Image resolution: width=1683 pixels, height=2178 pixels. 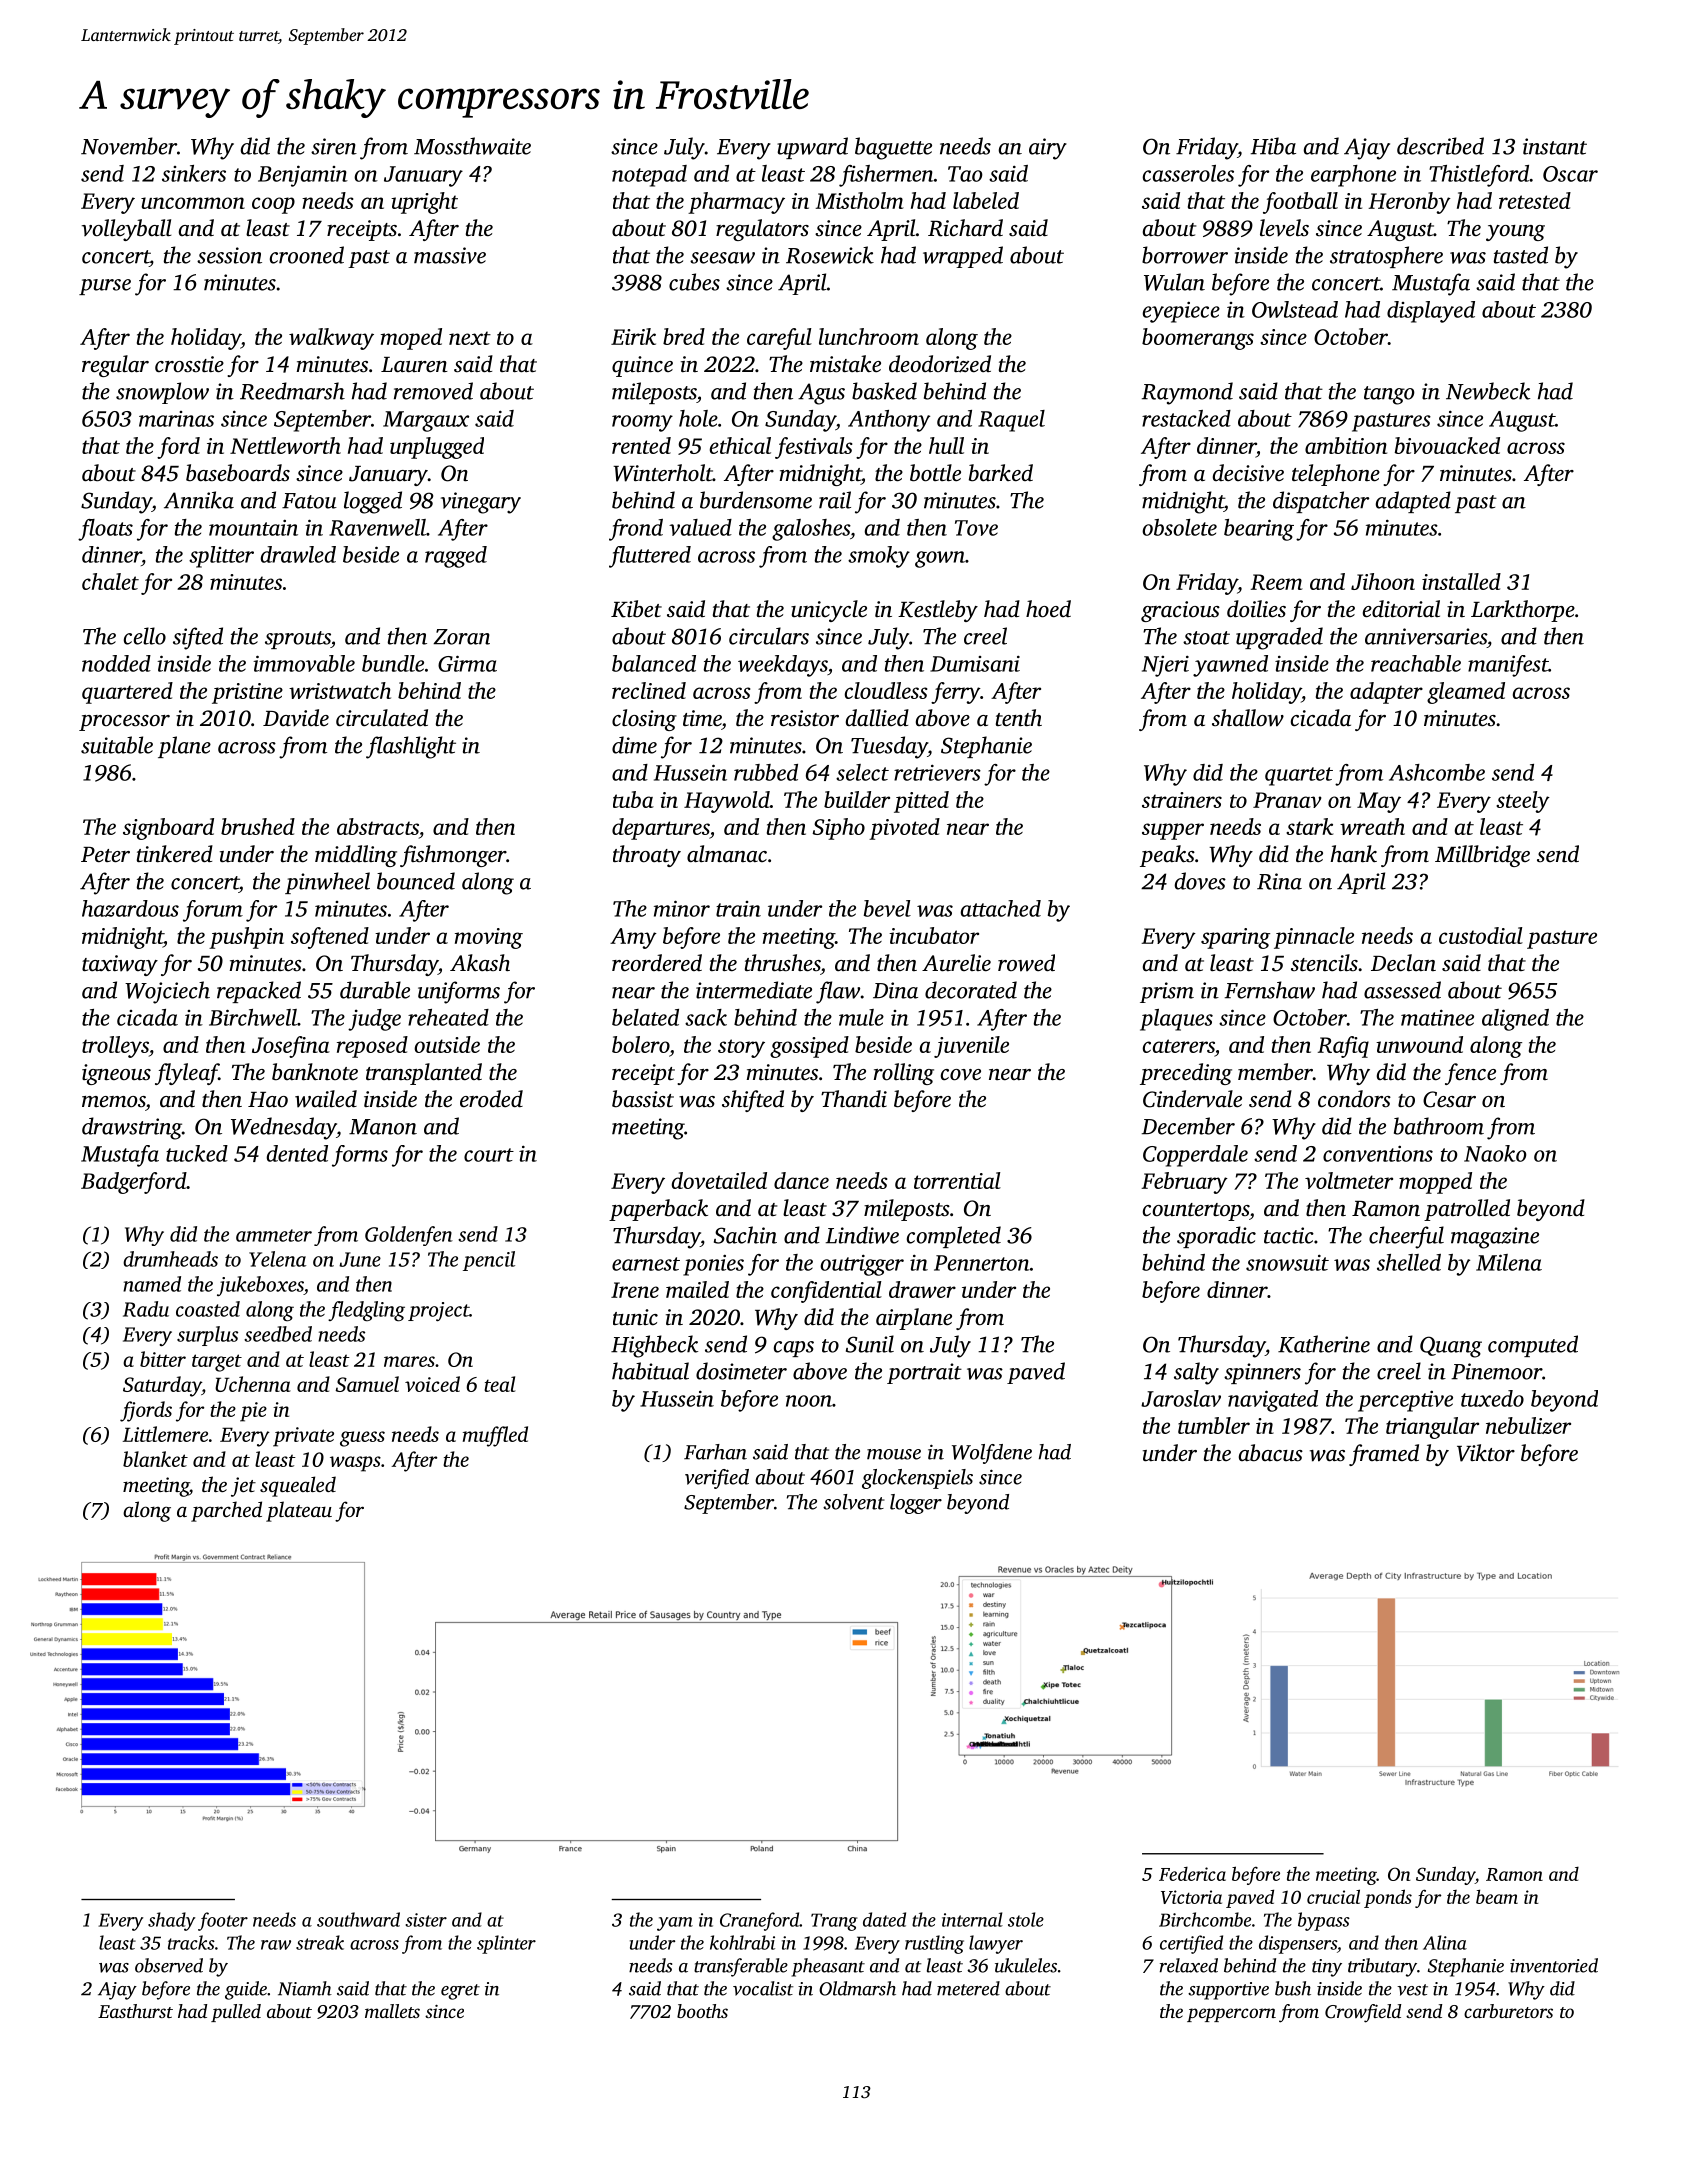 I want to click on Trang, so click(x=834, y=1922).
